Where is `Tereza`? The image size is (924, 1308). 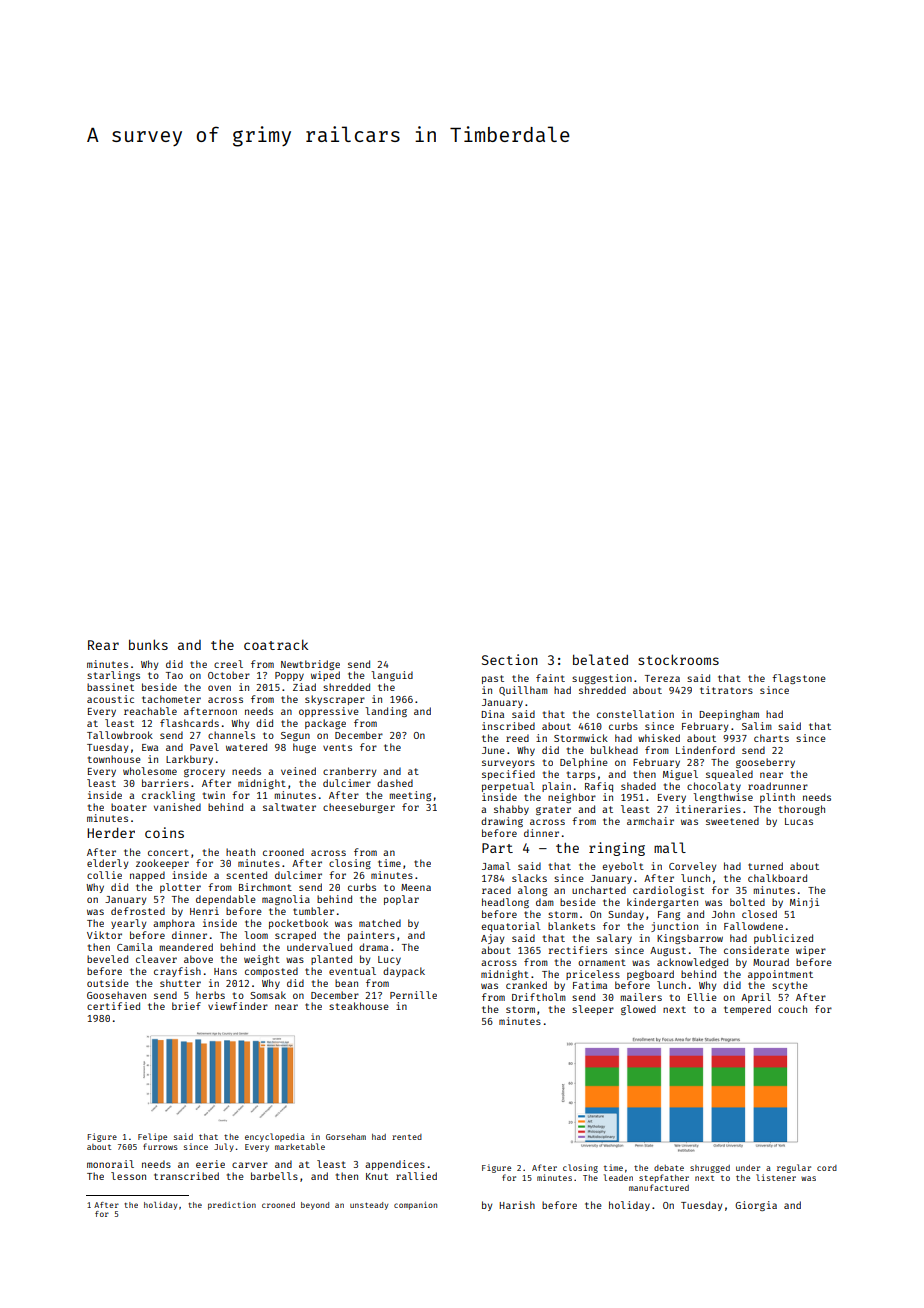 Tereza is located at coordinates (662, 678).
